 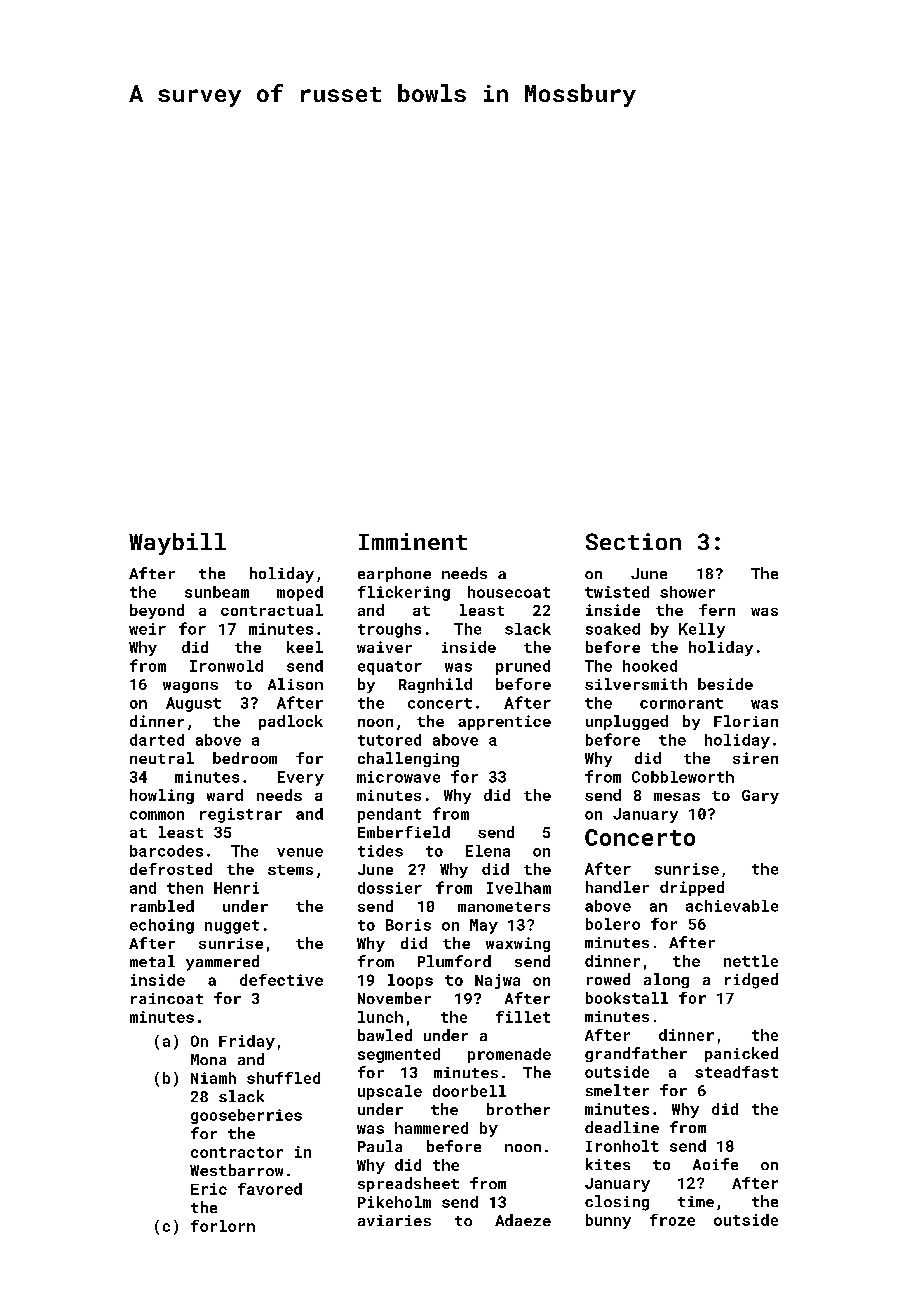 What do you see at coordinates (272, 610) in the screenshot?
I see `contractual` at bounding box center [272, 610].
